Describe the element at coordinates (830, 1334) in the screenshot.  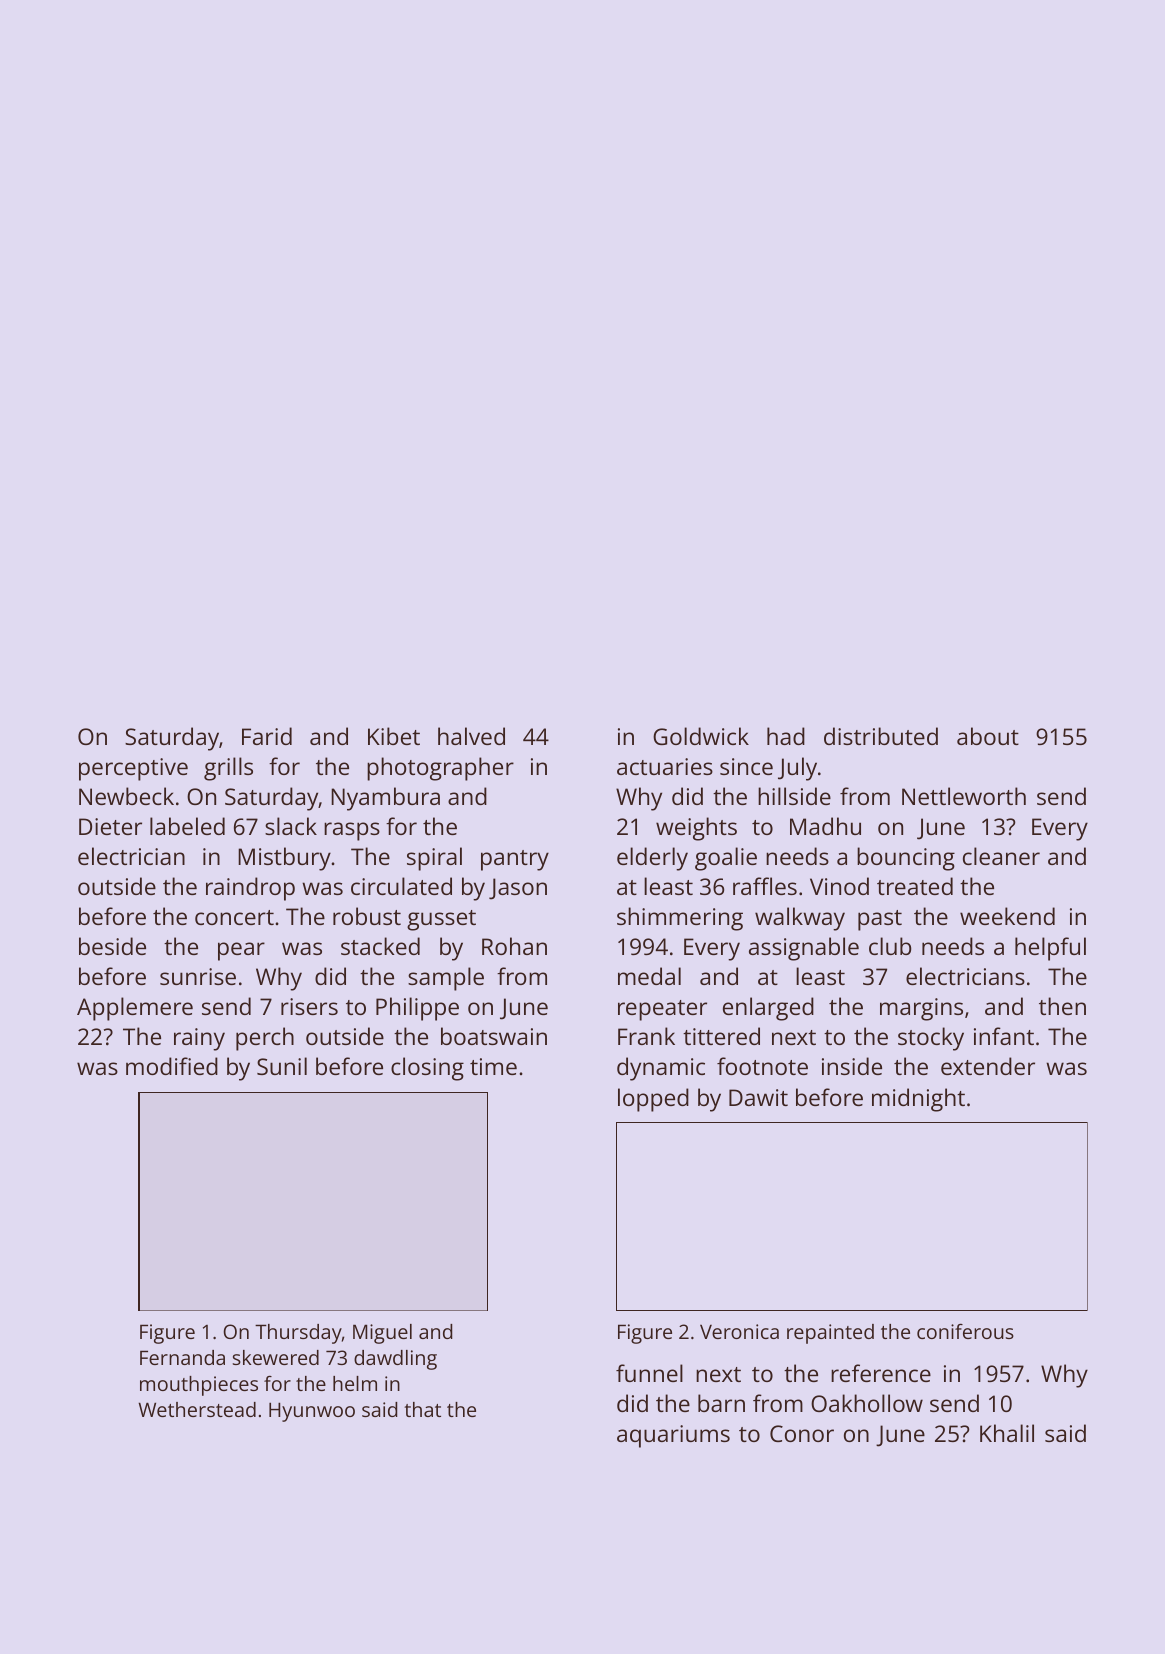
I see `repainted` at that location.
